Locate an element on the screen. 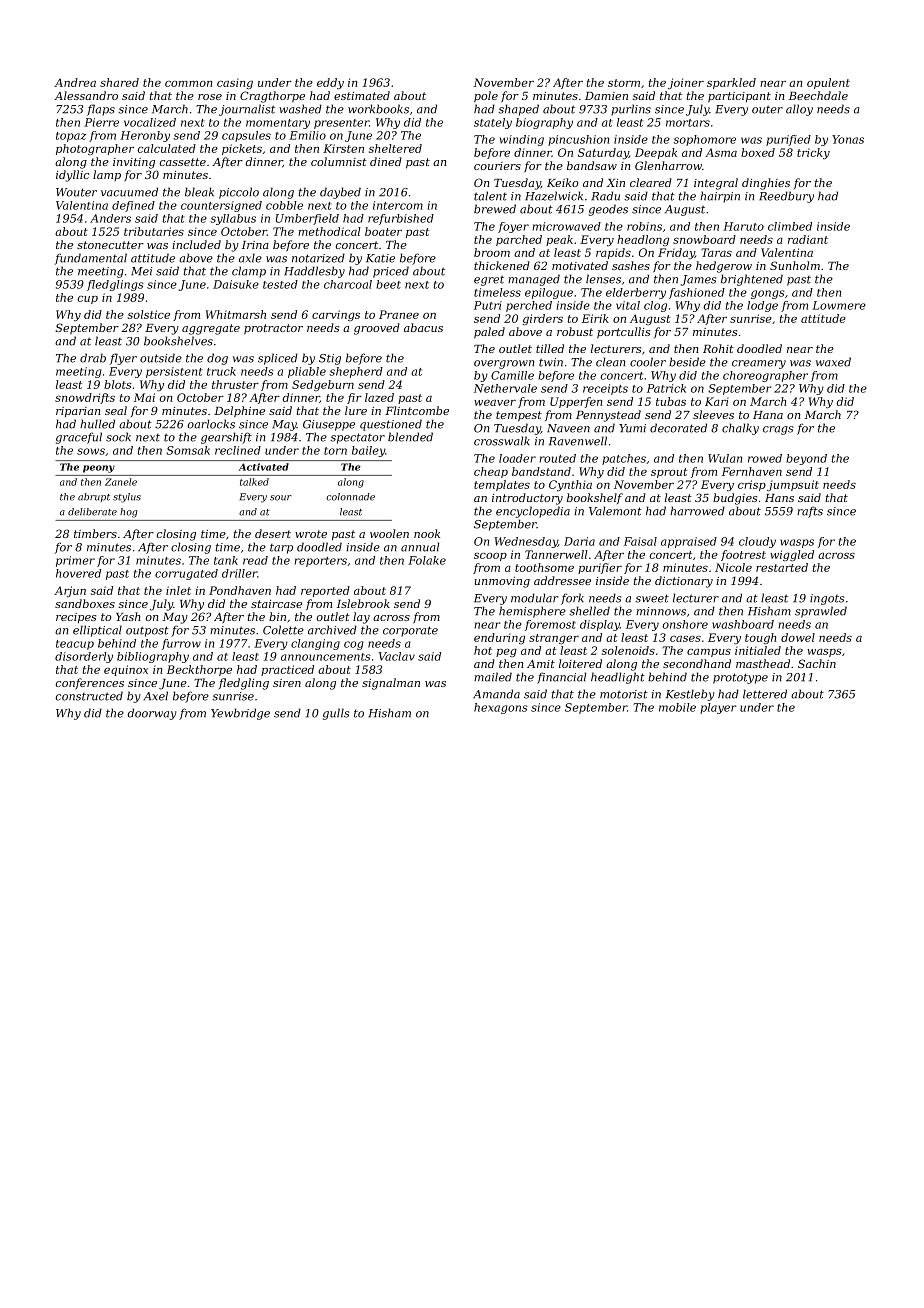 The image size is (924, 1308). syllabus is located at coordinates (233, 219).
